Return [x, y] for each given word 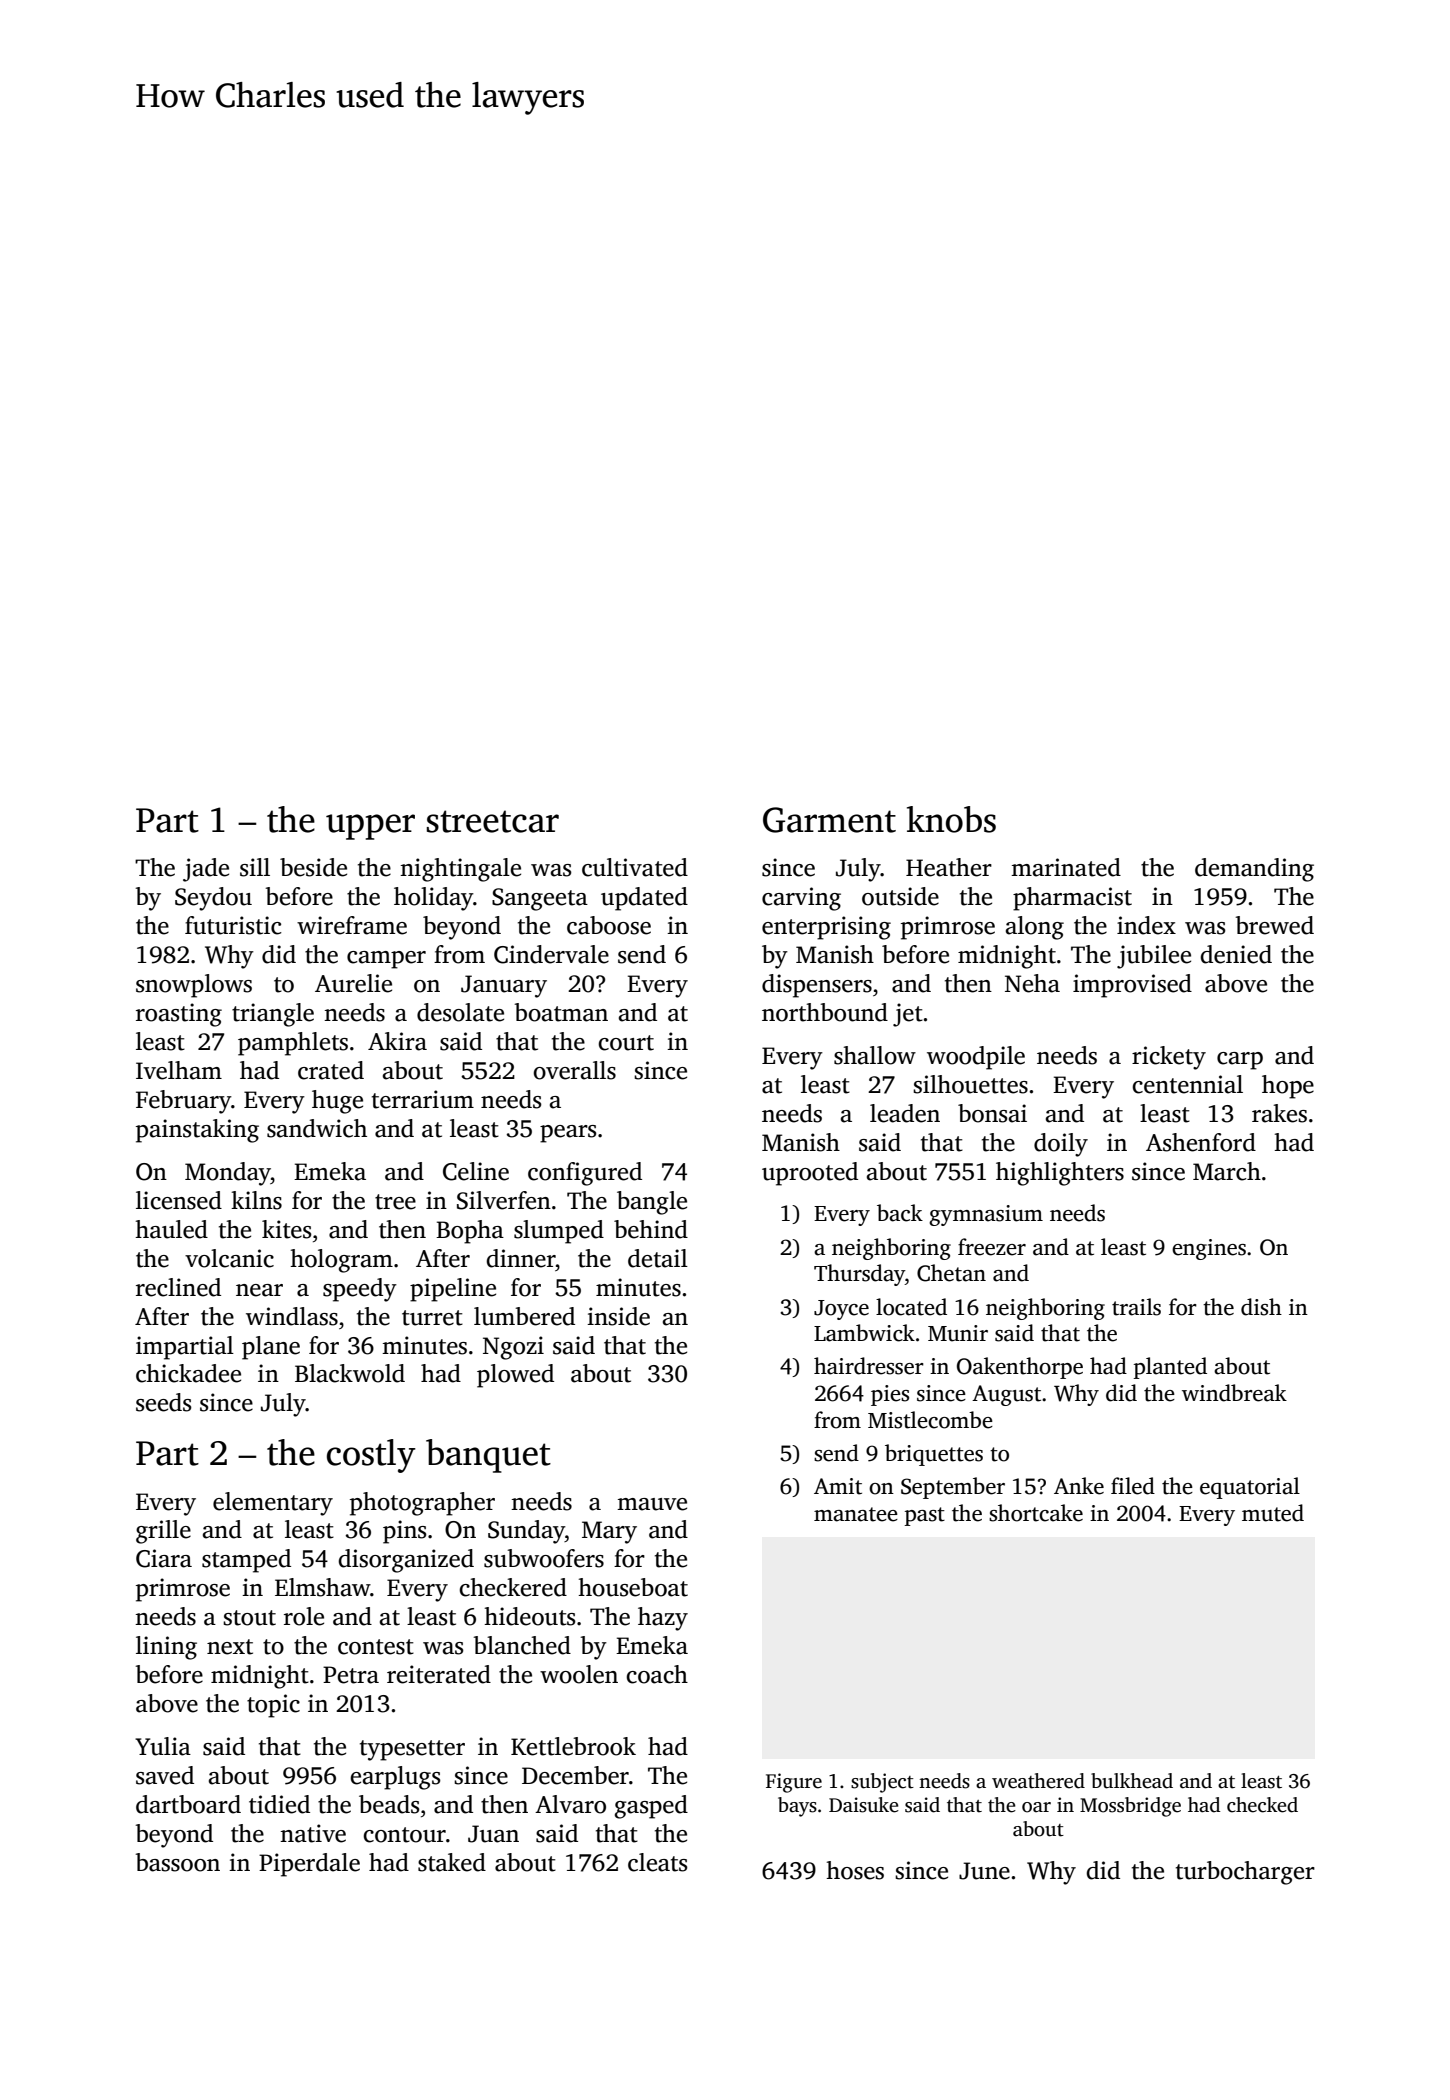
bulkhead [1132, 1781]
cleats [658, 1862]
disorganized [406, 1561]
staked [452, 1862]
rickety [1169, 1058]
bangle [652, 1203]
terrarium [423, 1099]
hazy [663, 1619]
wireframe [352, 925]
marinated [1066, 867]
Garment [829, 820]
